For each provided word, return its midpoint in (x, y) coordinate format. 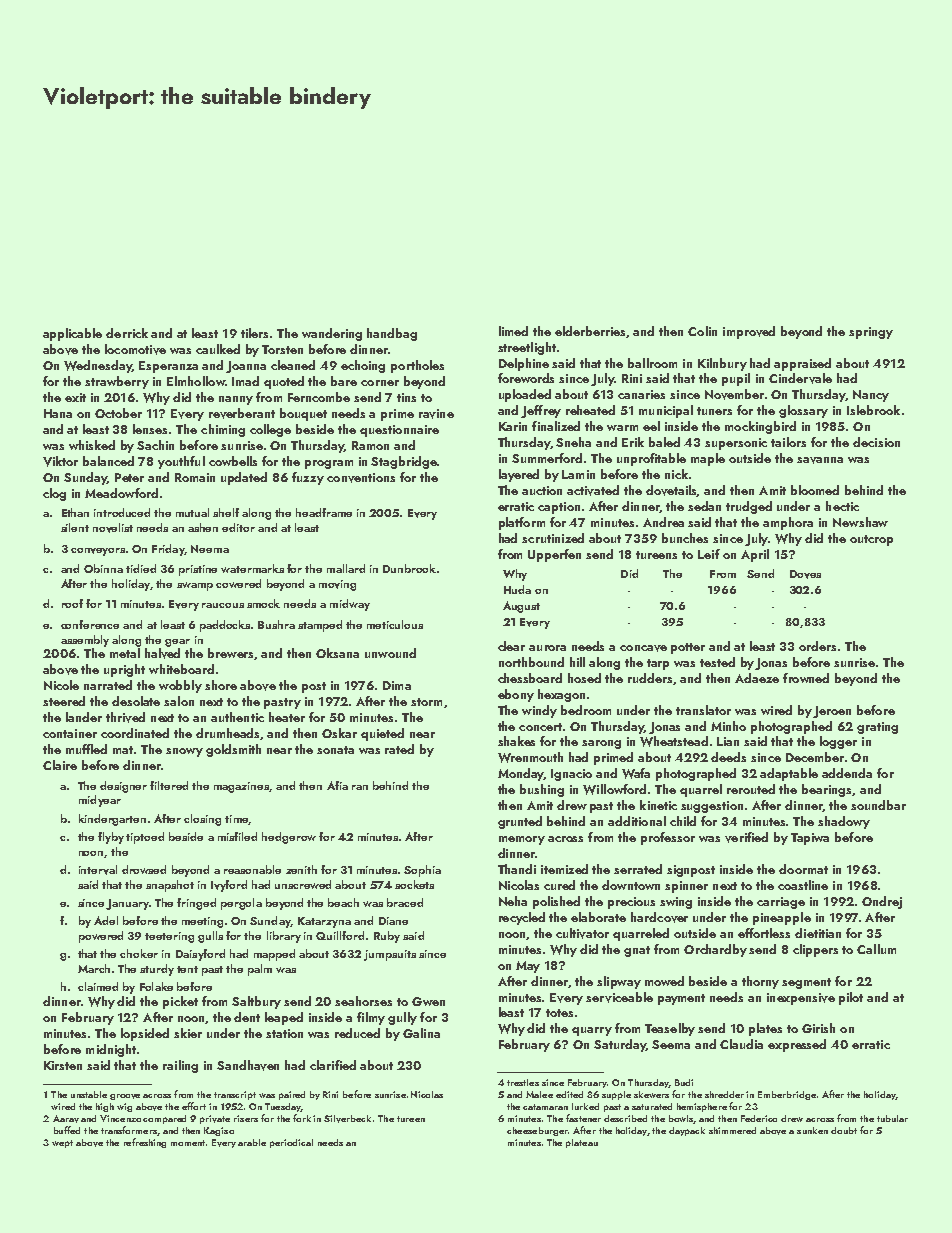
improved (749, 332)
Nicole (61, 685)
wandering (332, 334)
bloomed (815, 490)
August (521, 607)
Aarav (66, 1119)
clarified (333, 1065)
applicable (72, 334)
